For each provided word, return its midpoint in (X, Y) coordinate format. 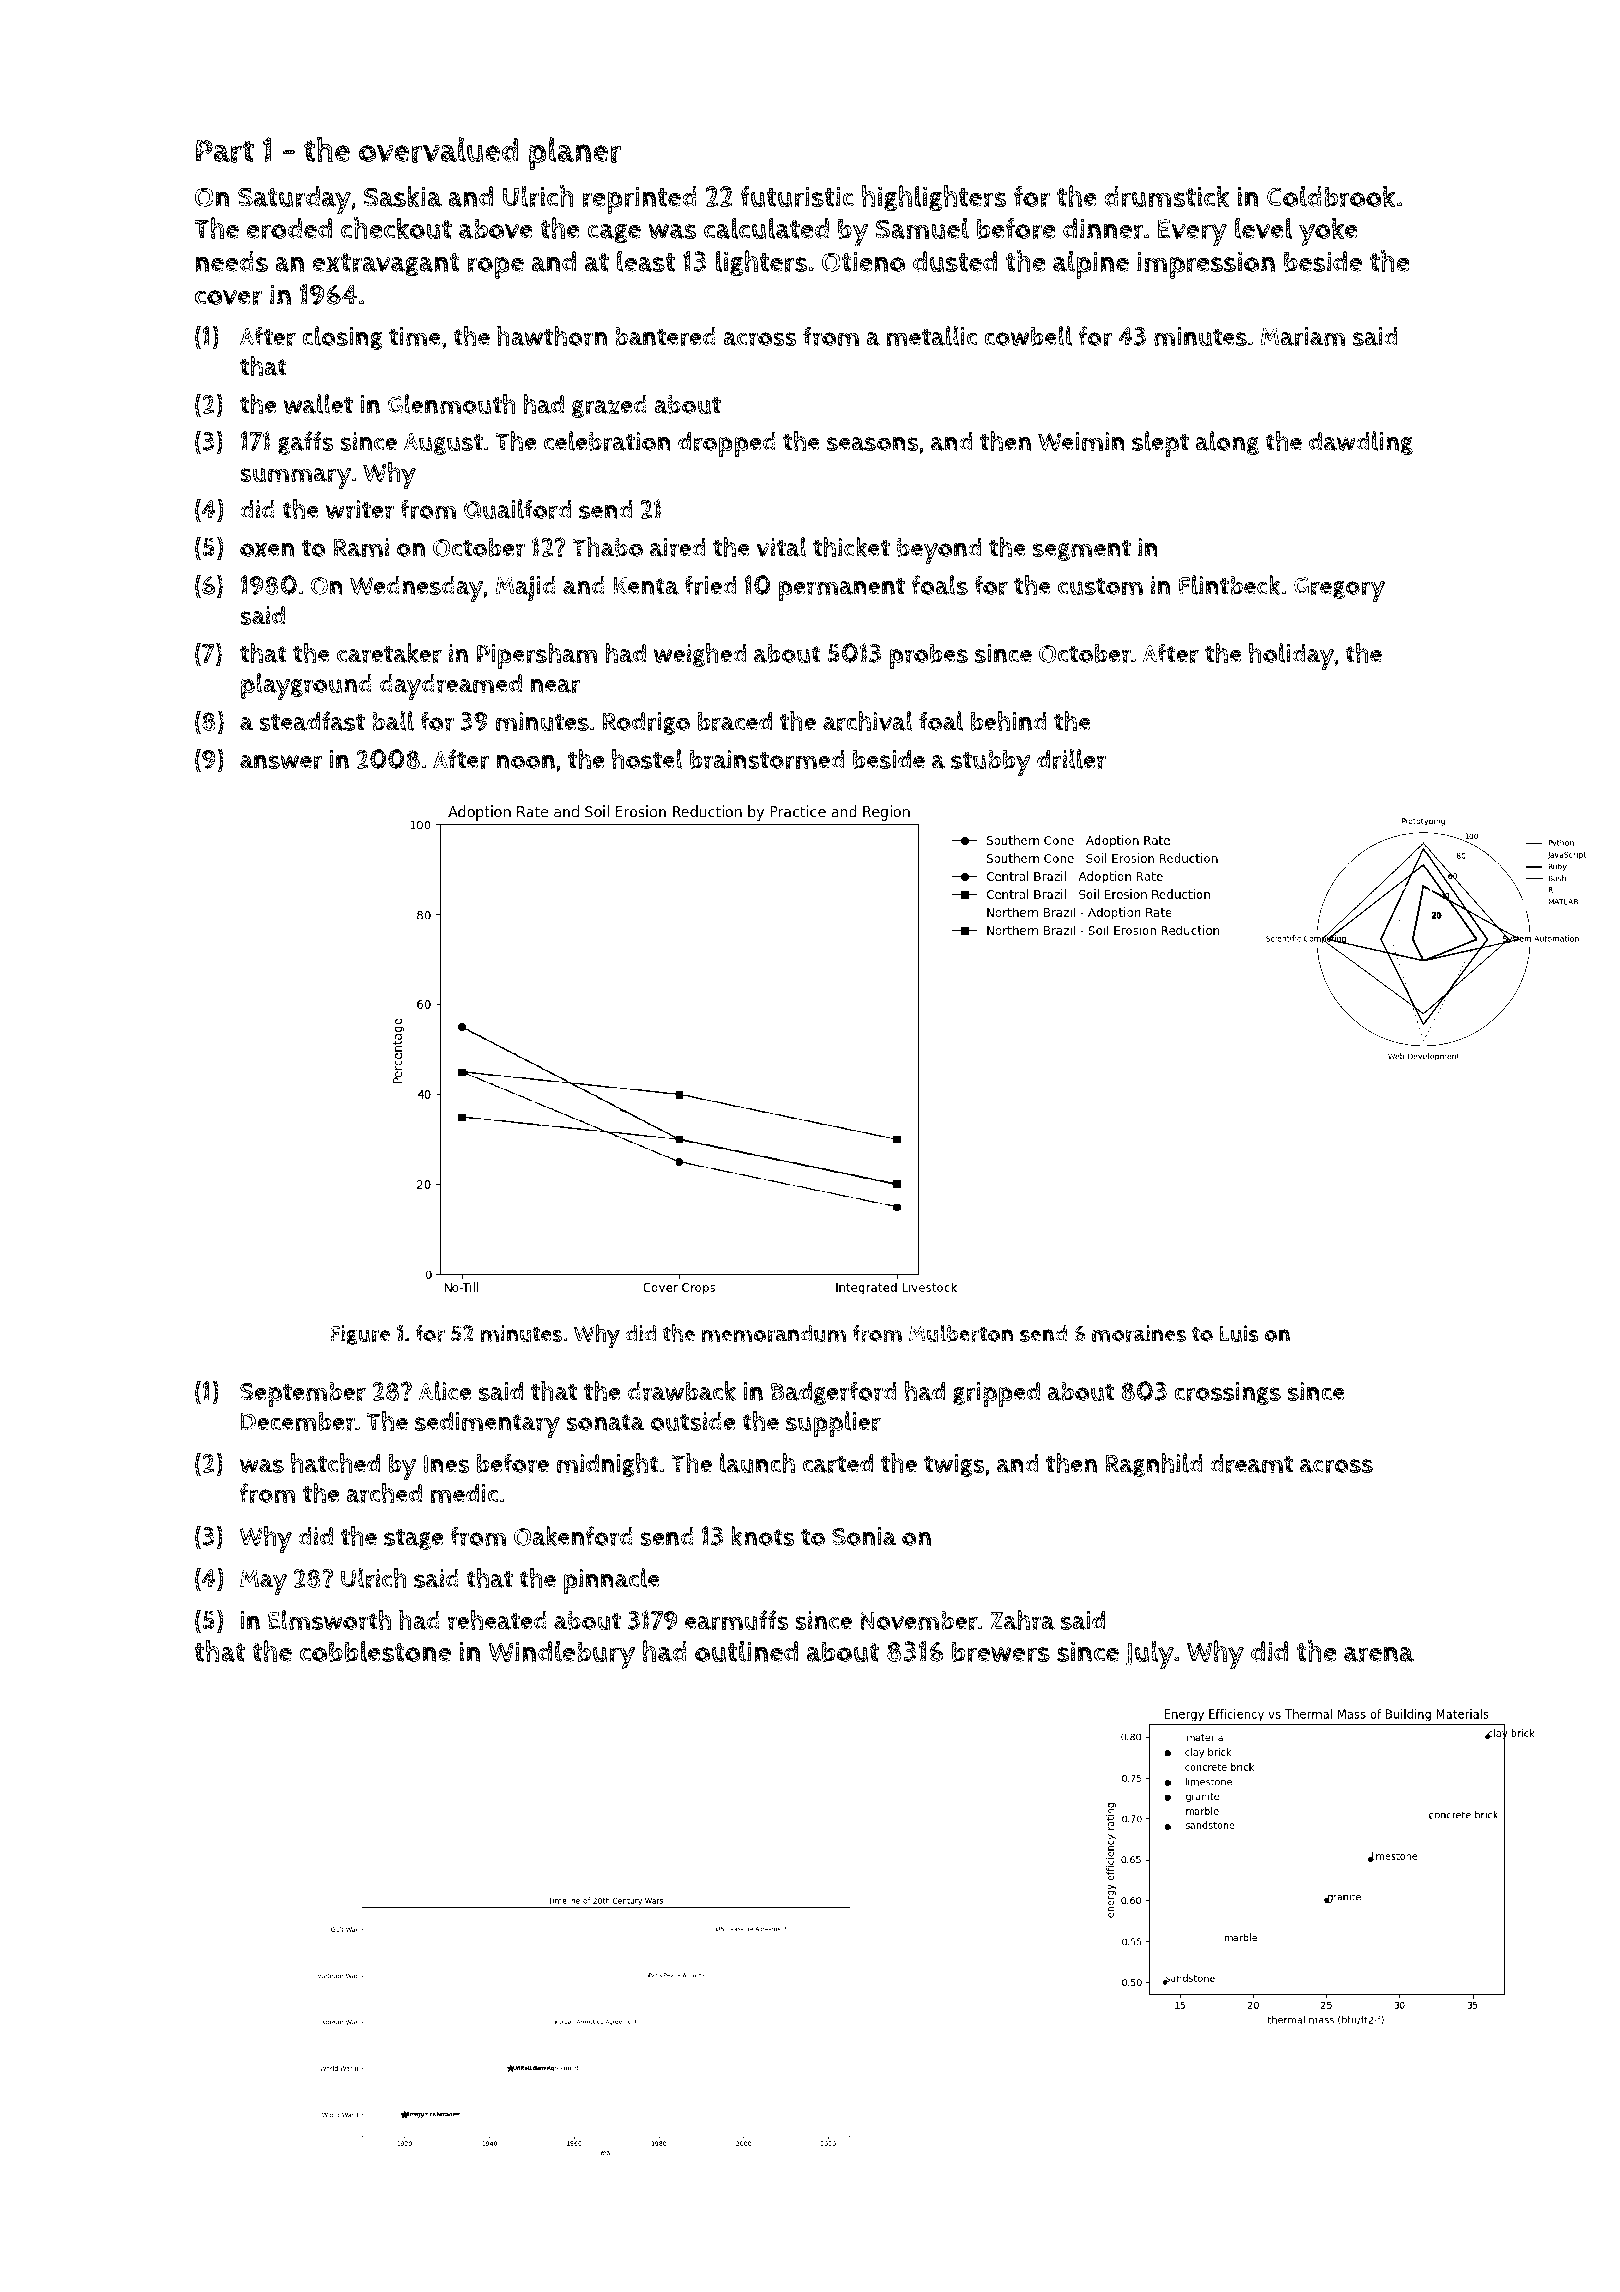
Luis (1239, 1333)
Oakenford (573, 1536)
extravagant (386, 264)
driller (1071, 759)
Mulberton (961, 1333)
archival (868, 721)
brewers (1001, 1652)
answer (281, 762)
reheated (497, 1620)
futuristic (797, 197)
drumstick (1167, 196)
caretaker (389, 653)
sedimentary (487, 1425)
